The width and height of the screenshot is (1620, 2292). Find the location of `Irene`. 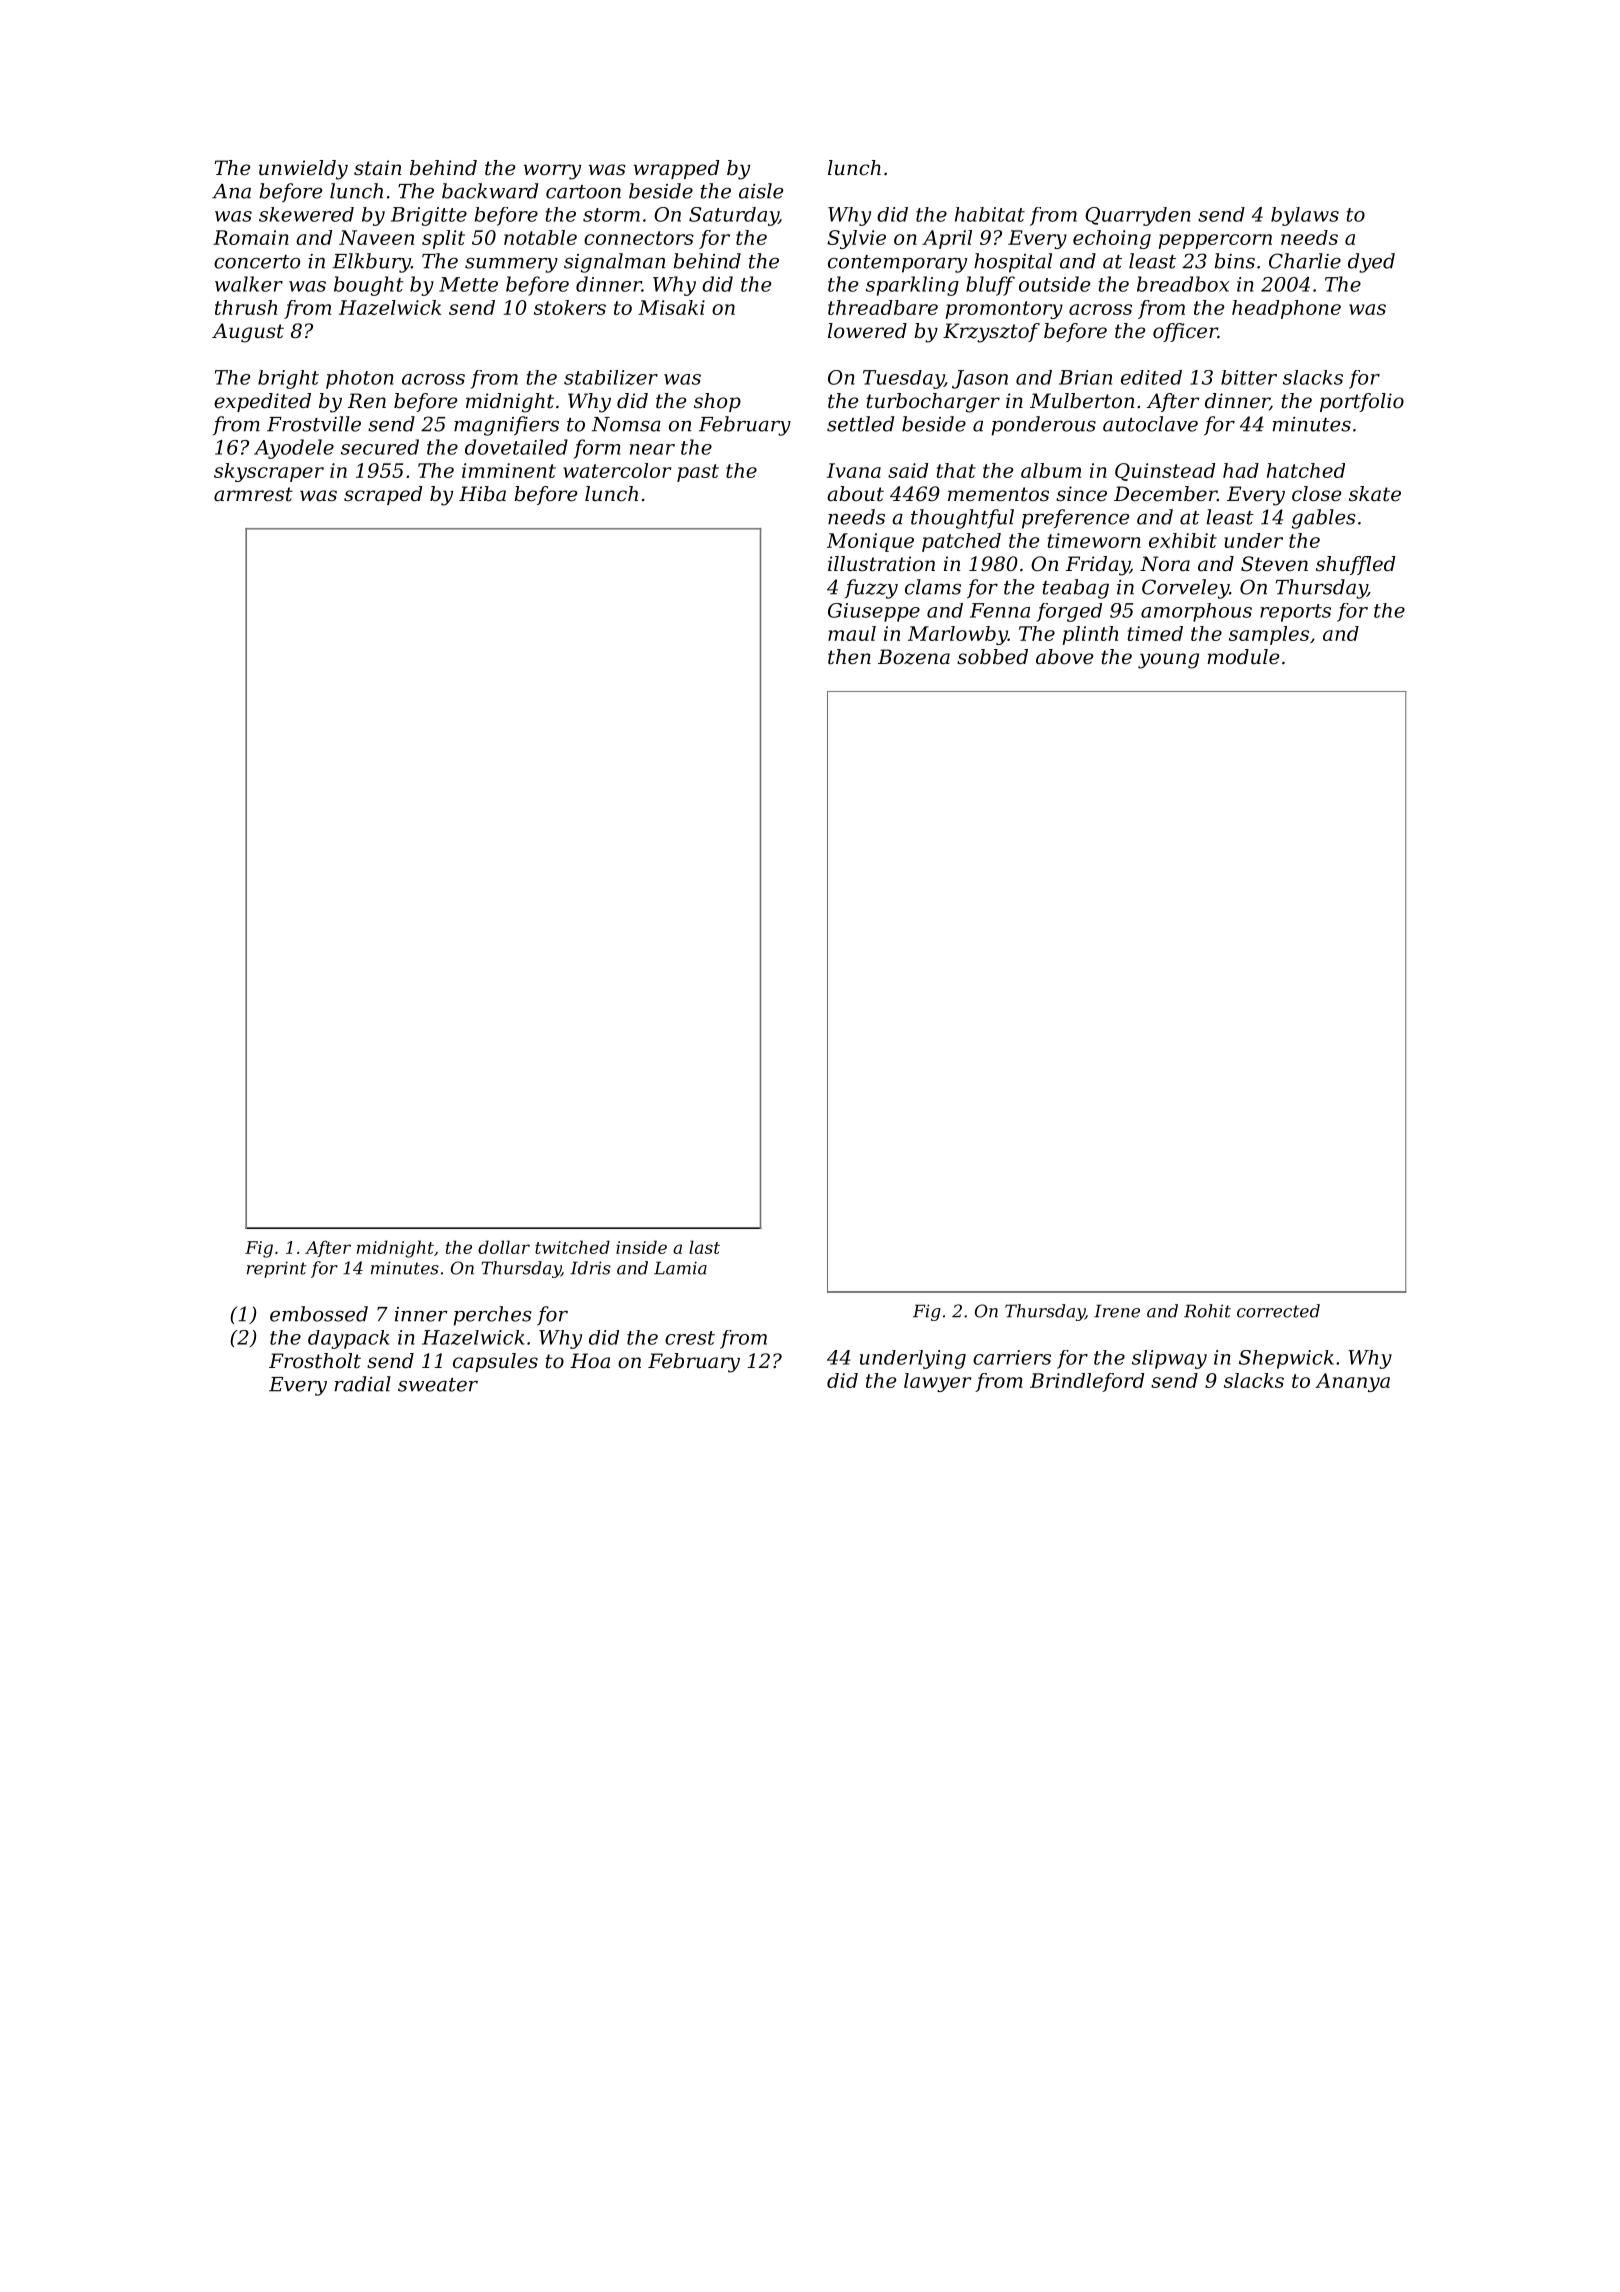

Irene is located at coordinates (1117, 1311).
